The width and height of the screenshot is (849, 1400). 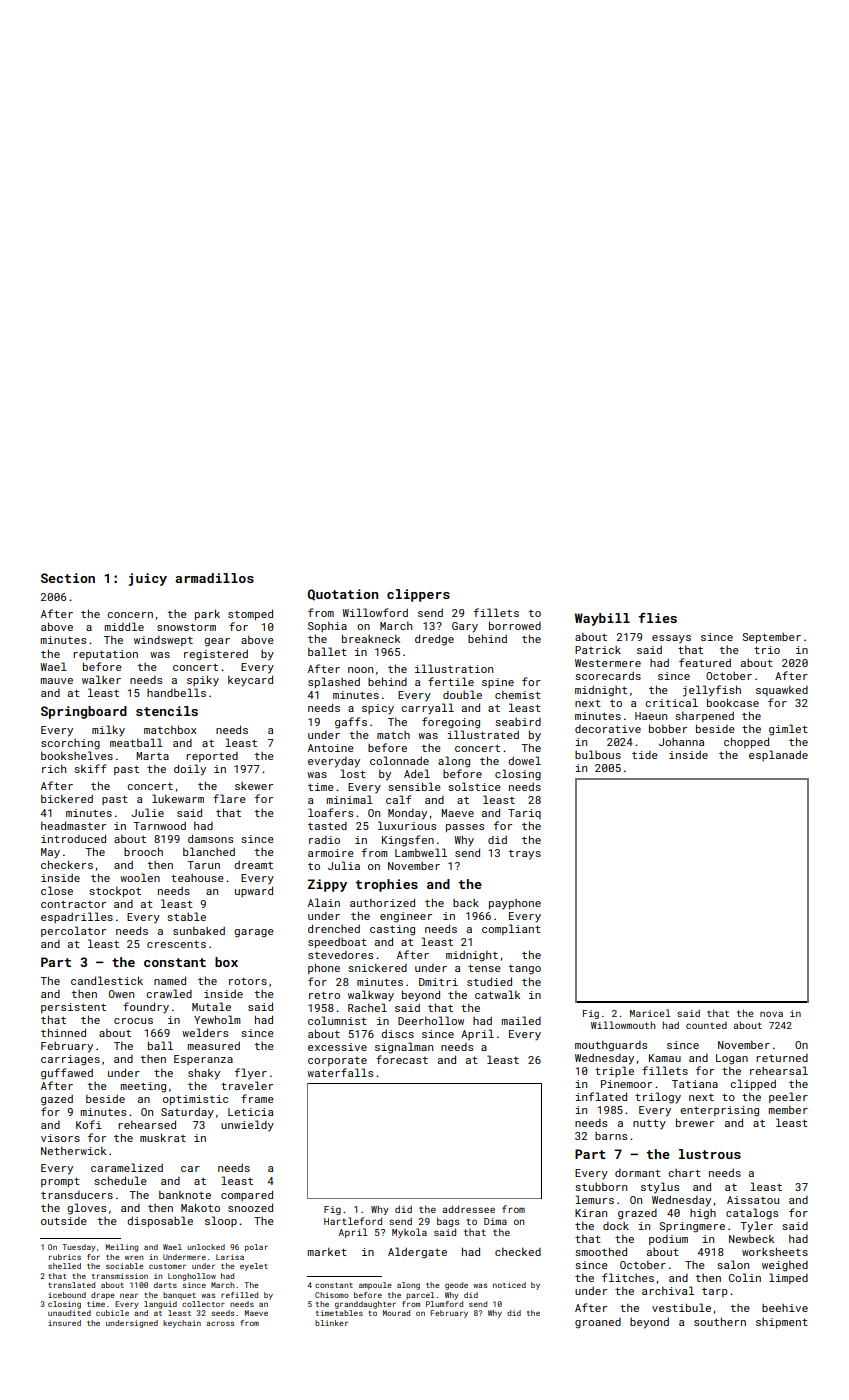 What do you see at coordinates (657, 618) in the screenshot?
I see `flies` at bounding box center [657, 618].
